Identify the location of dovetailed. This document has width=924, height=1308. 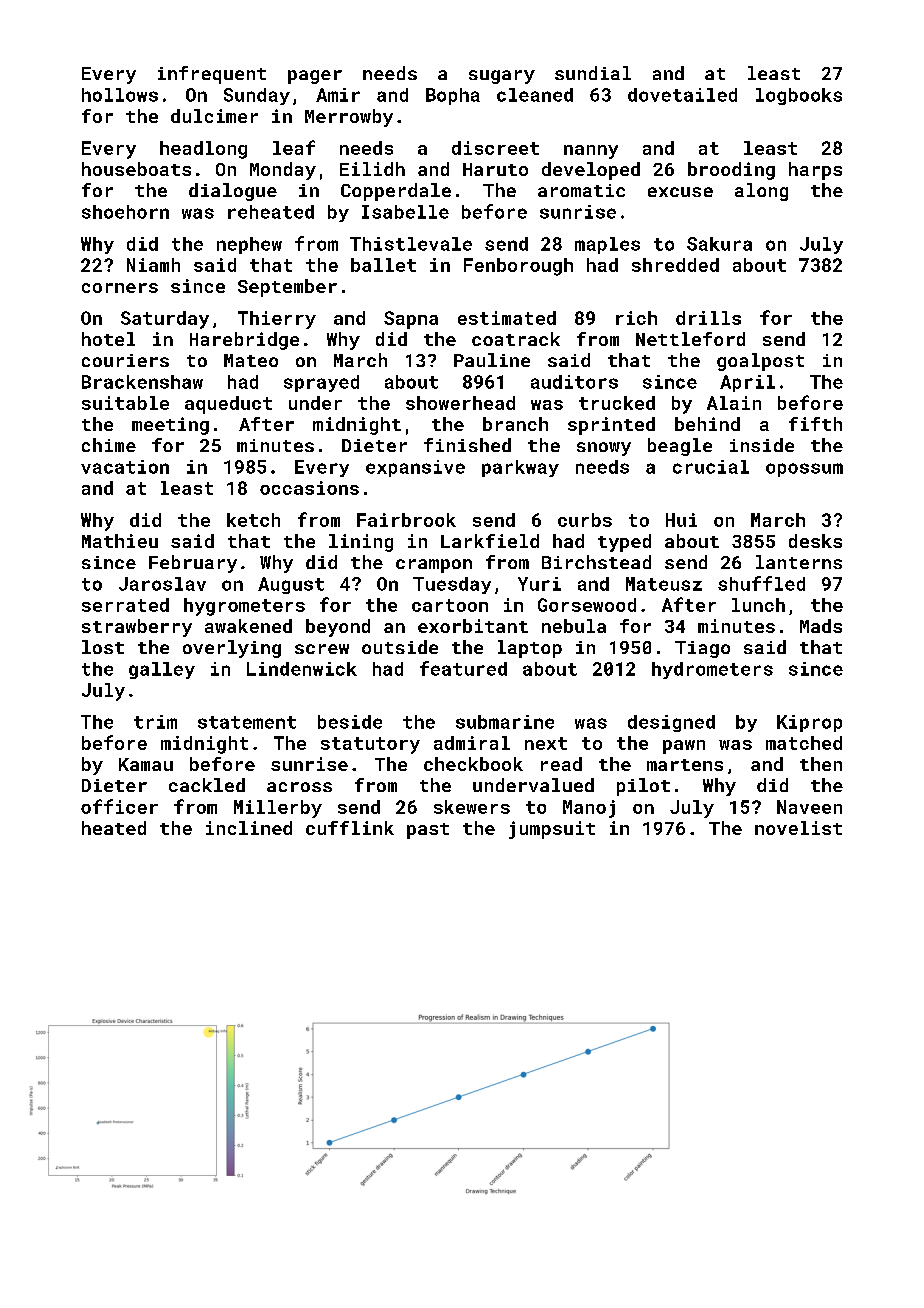
(682, 95).
